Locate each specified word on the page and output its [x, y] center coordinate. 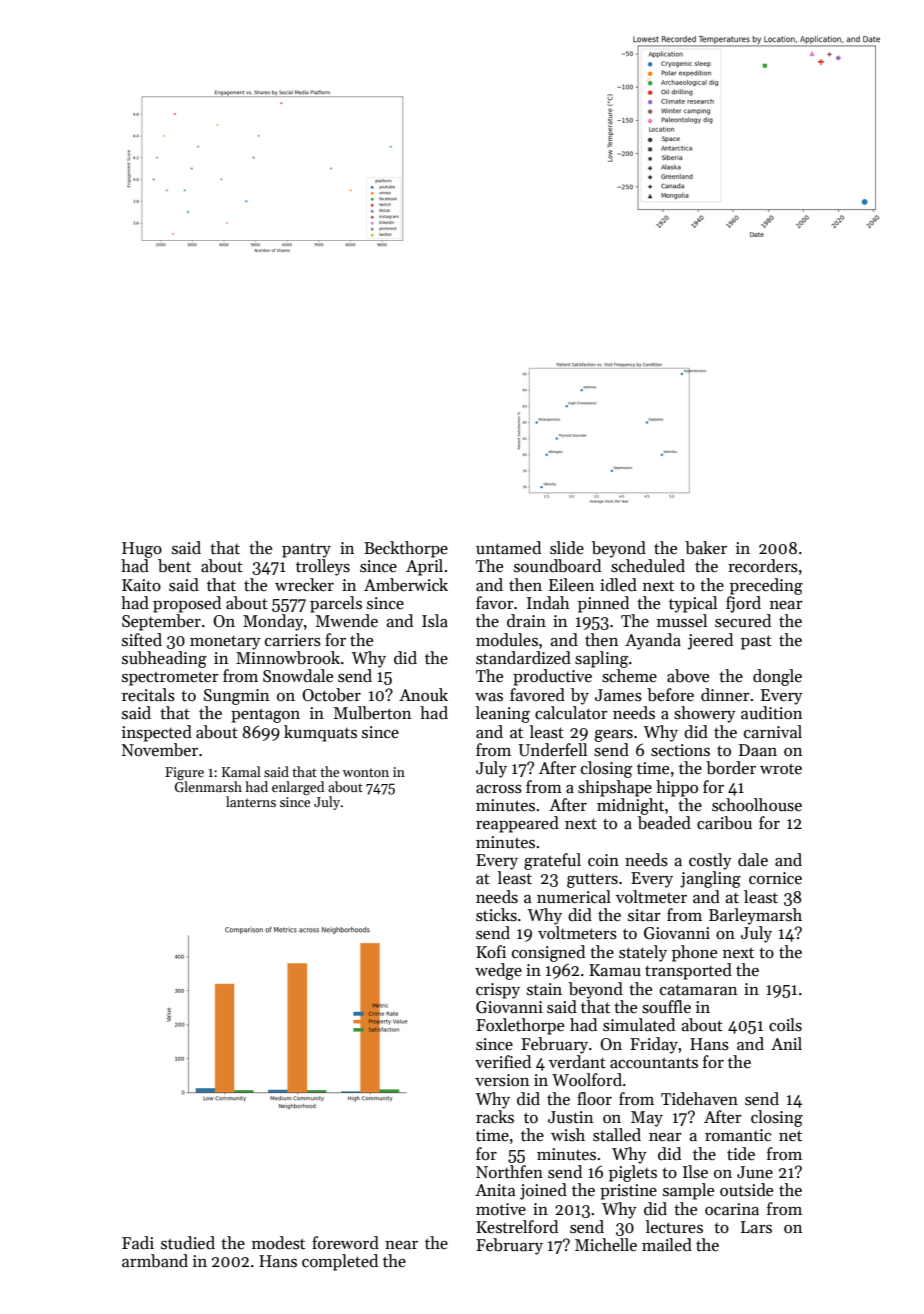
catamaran [698, 990]
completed [340, 1262]
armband [155, 1261]
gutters [592, 880]
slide [567, 548]
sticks [496, 915]
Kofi [491, 952]
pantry [306, 550]
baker [706, 548]
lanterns [251, 801]
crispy [498, 991]
